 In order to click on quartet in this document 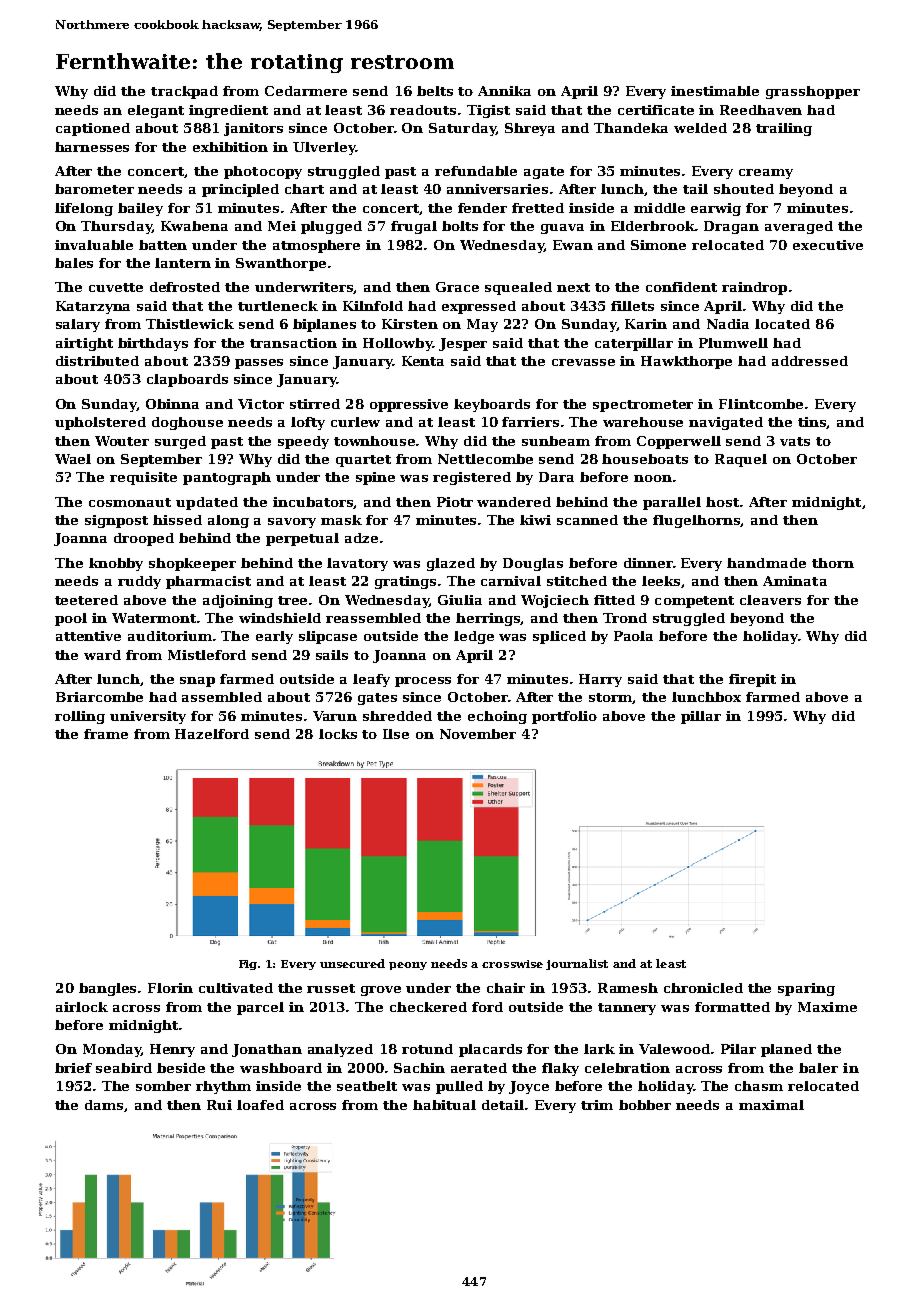, I will do `click(363, 461)`.
